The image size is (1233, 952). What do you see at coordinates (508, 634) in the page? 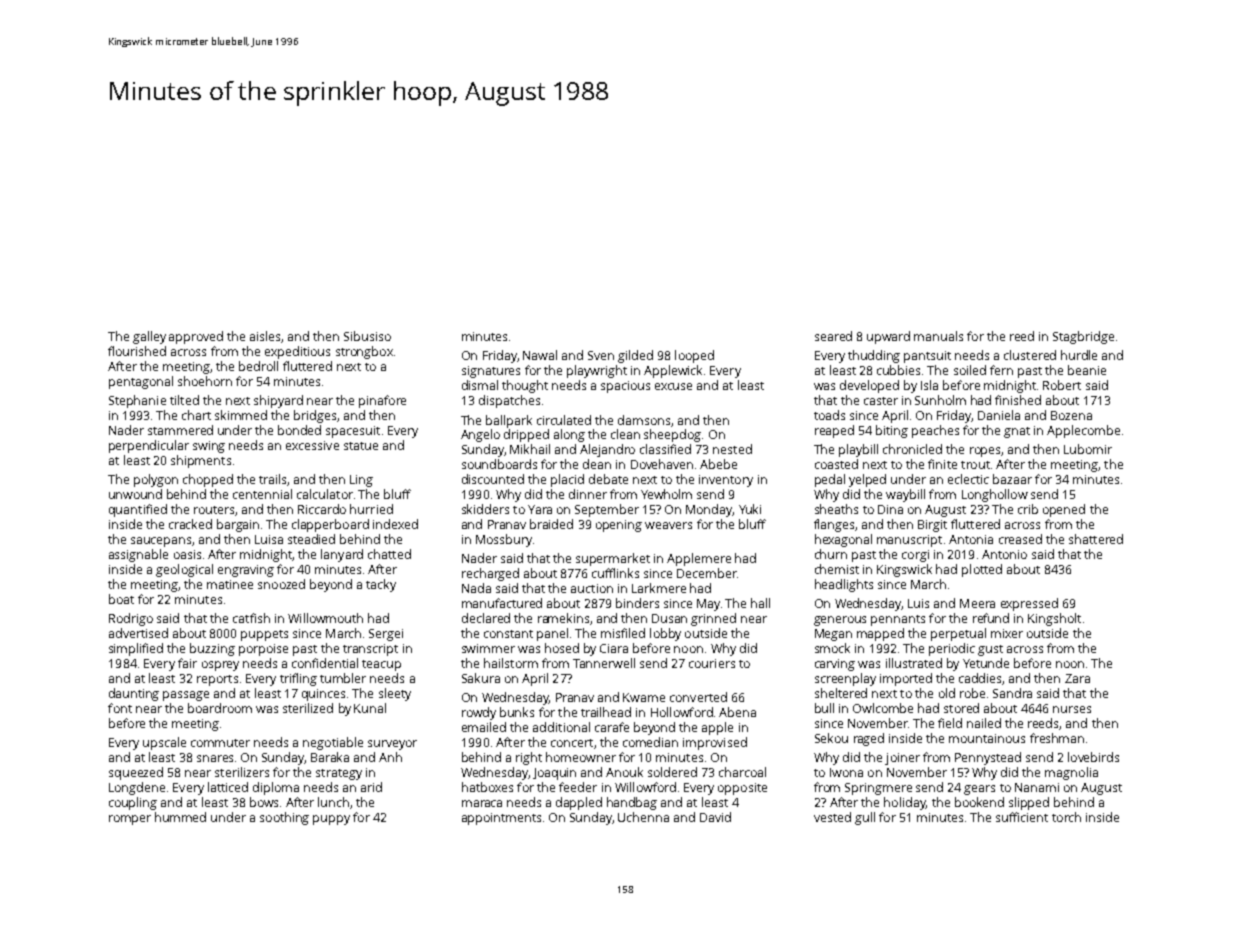
I see `constant` at bounding box center [508, 634].
